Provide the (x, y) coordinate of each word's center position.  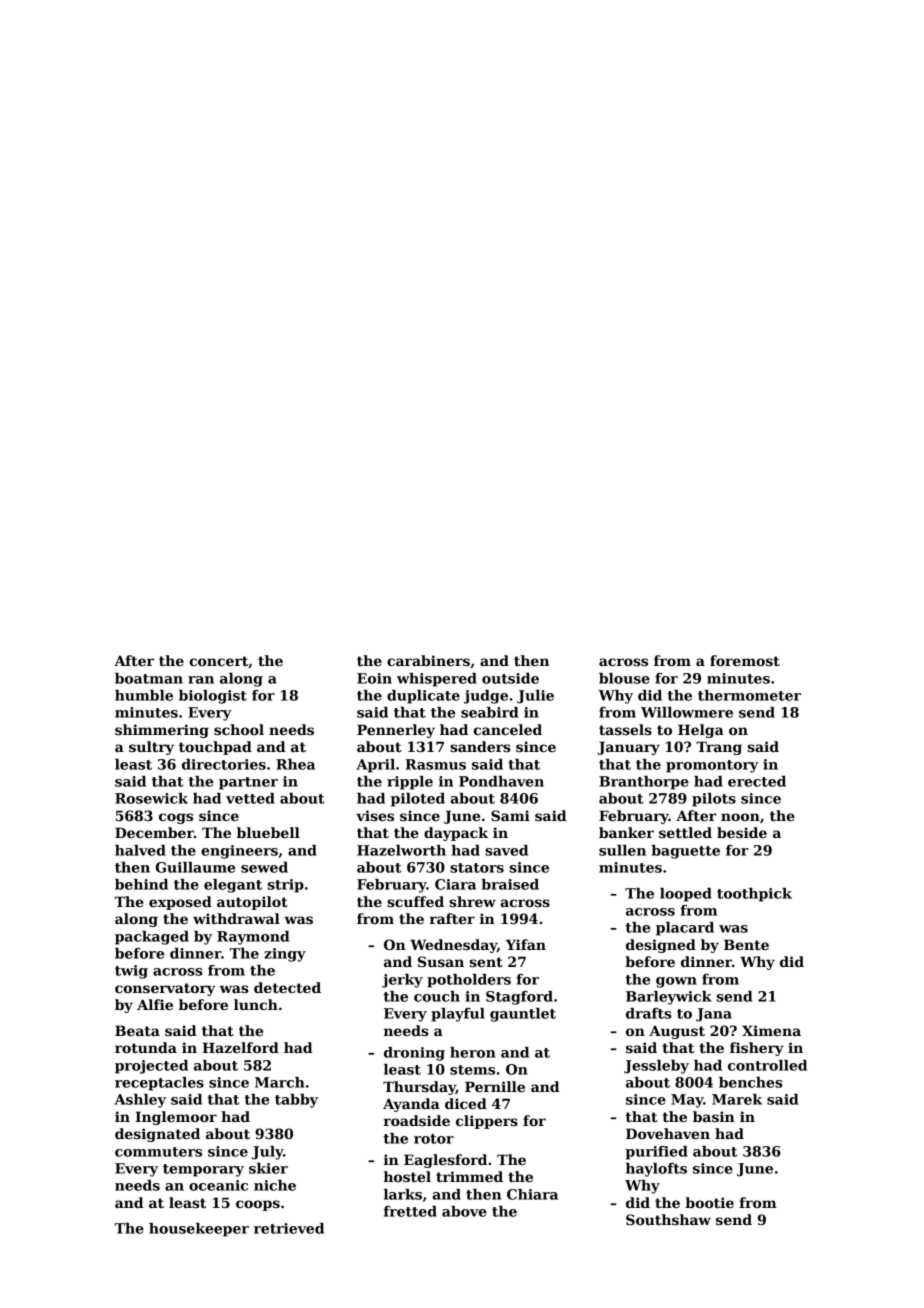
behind (141, 884)
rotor (434, 1139)
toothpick (754, 895)
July (267, 1153)
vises (375, 815)
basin (714, 1116)
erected (757, 781)
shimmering (162, 731)
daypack (456, 834)
